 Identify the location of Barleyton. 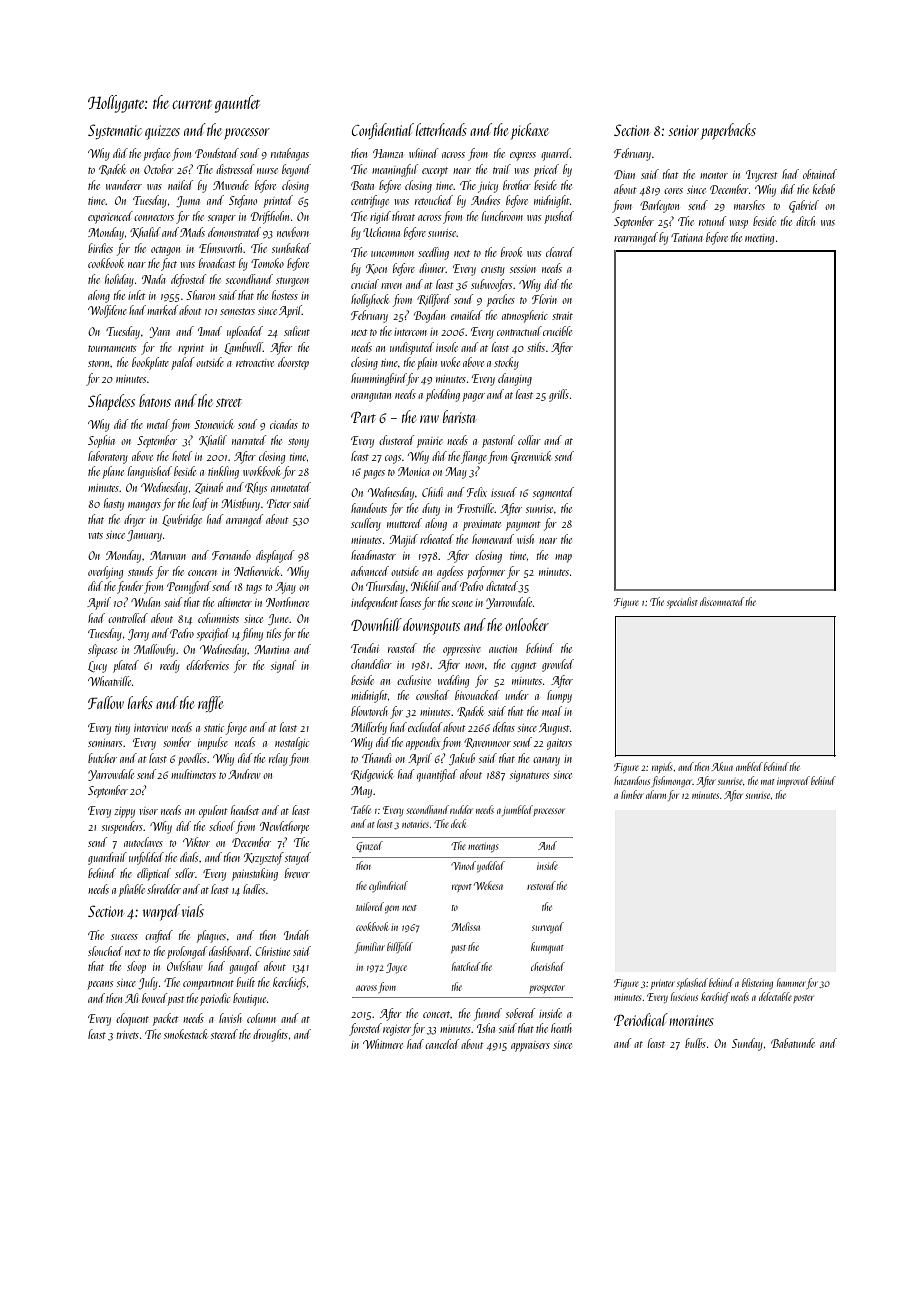
(659, 206).
